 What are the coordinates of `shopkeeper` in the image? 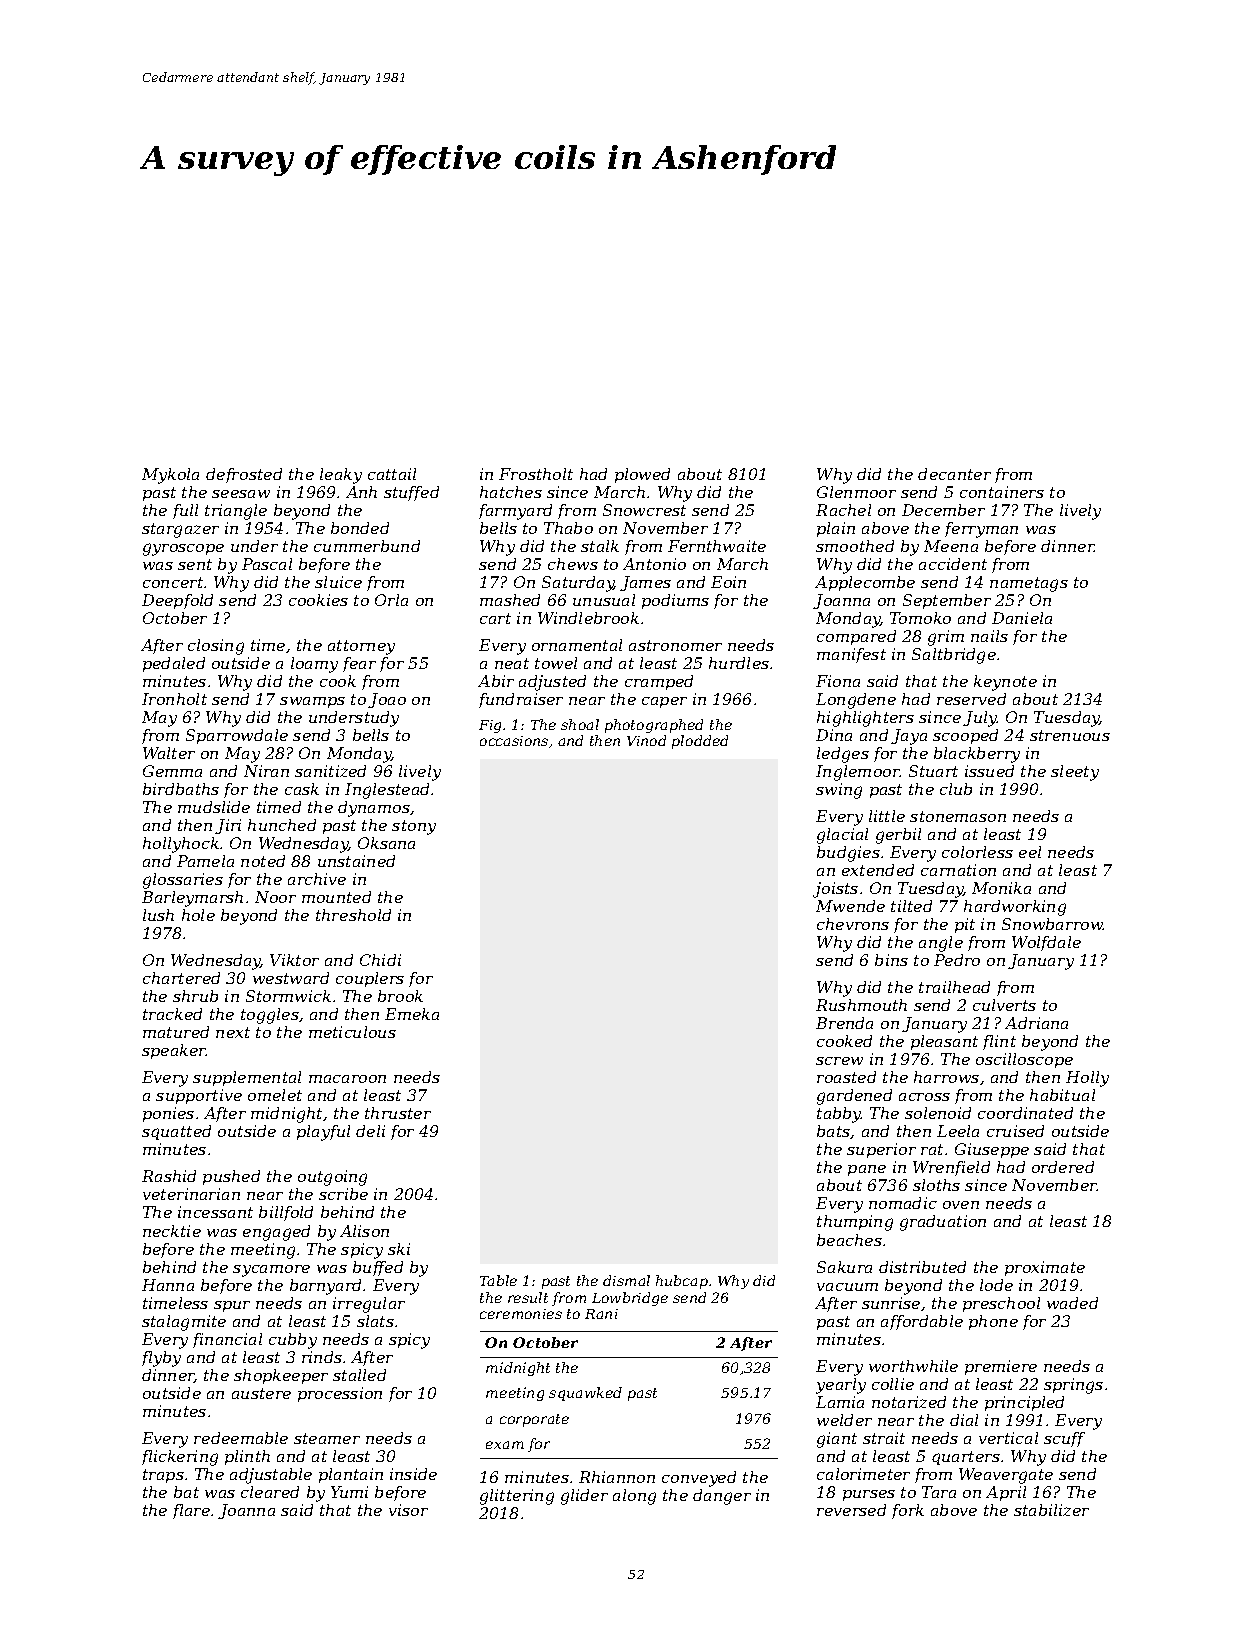 It's located at (281, 1376).
